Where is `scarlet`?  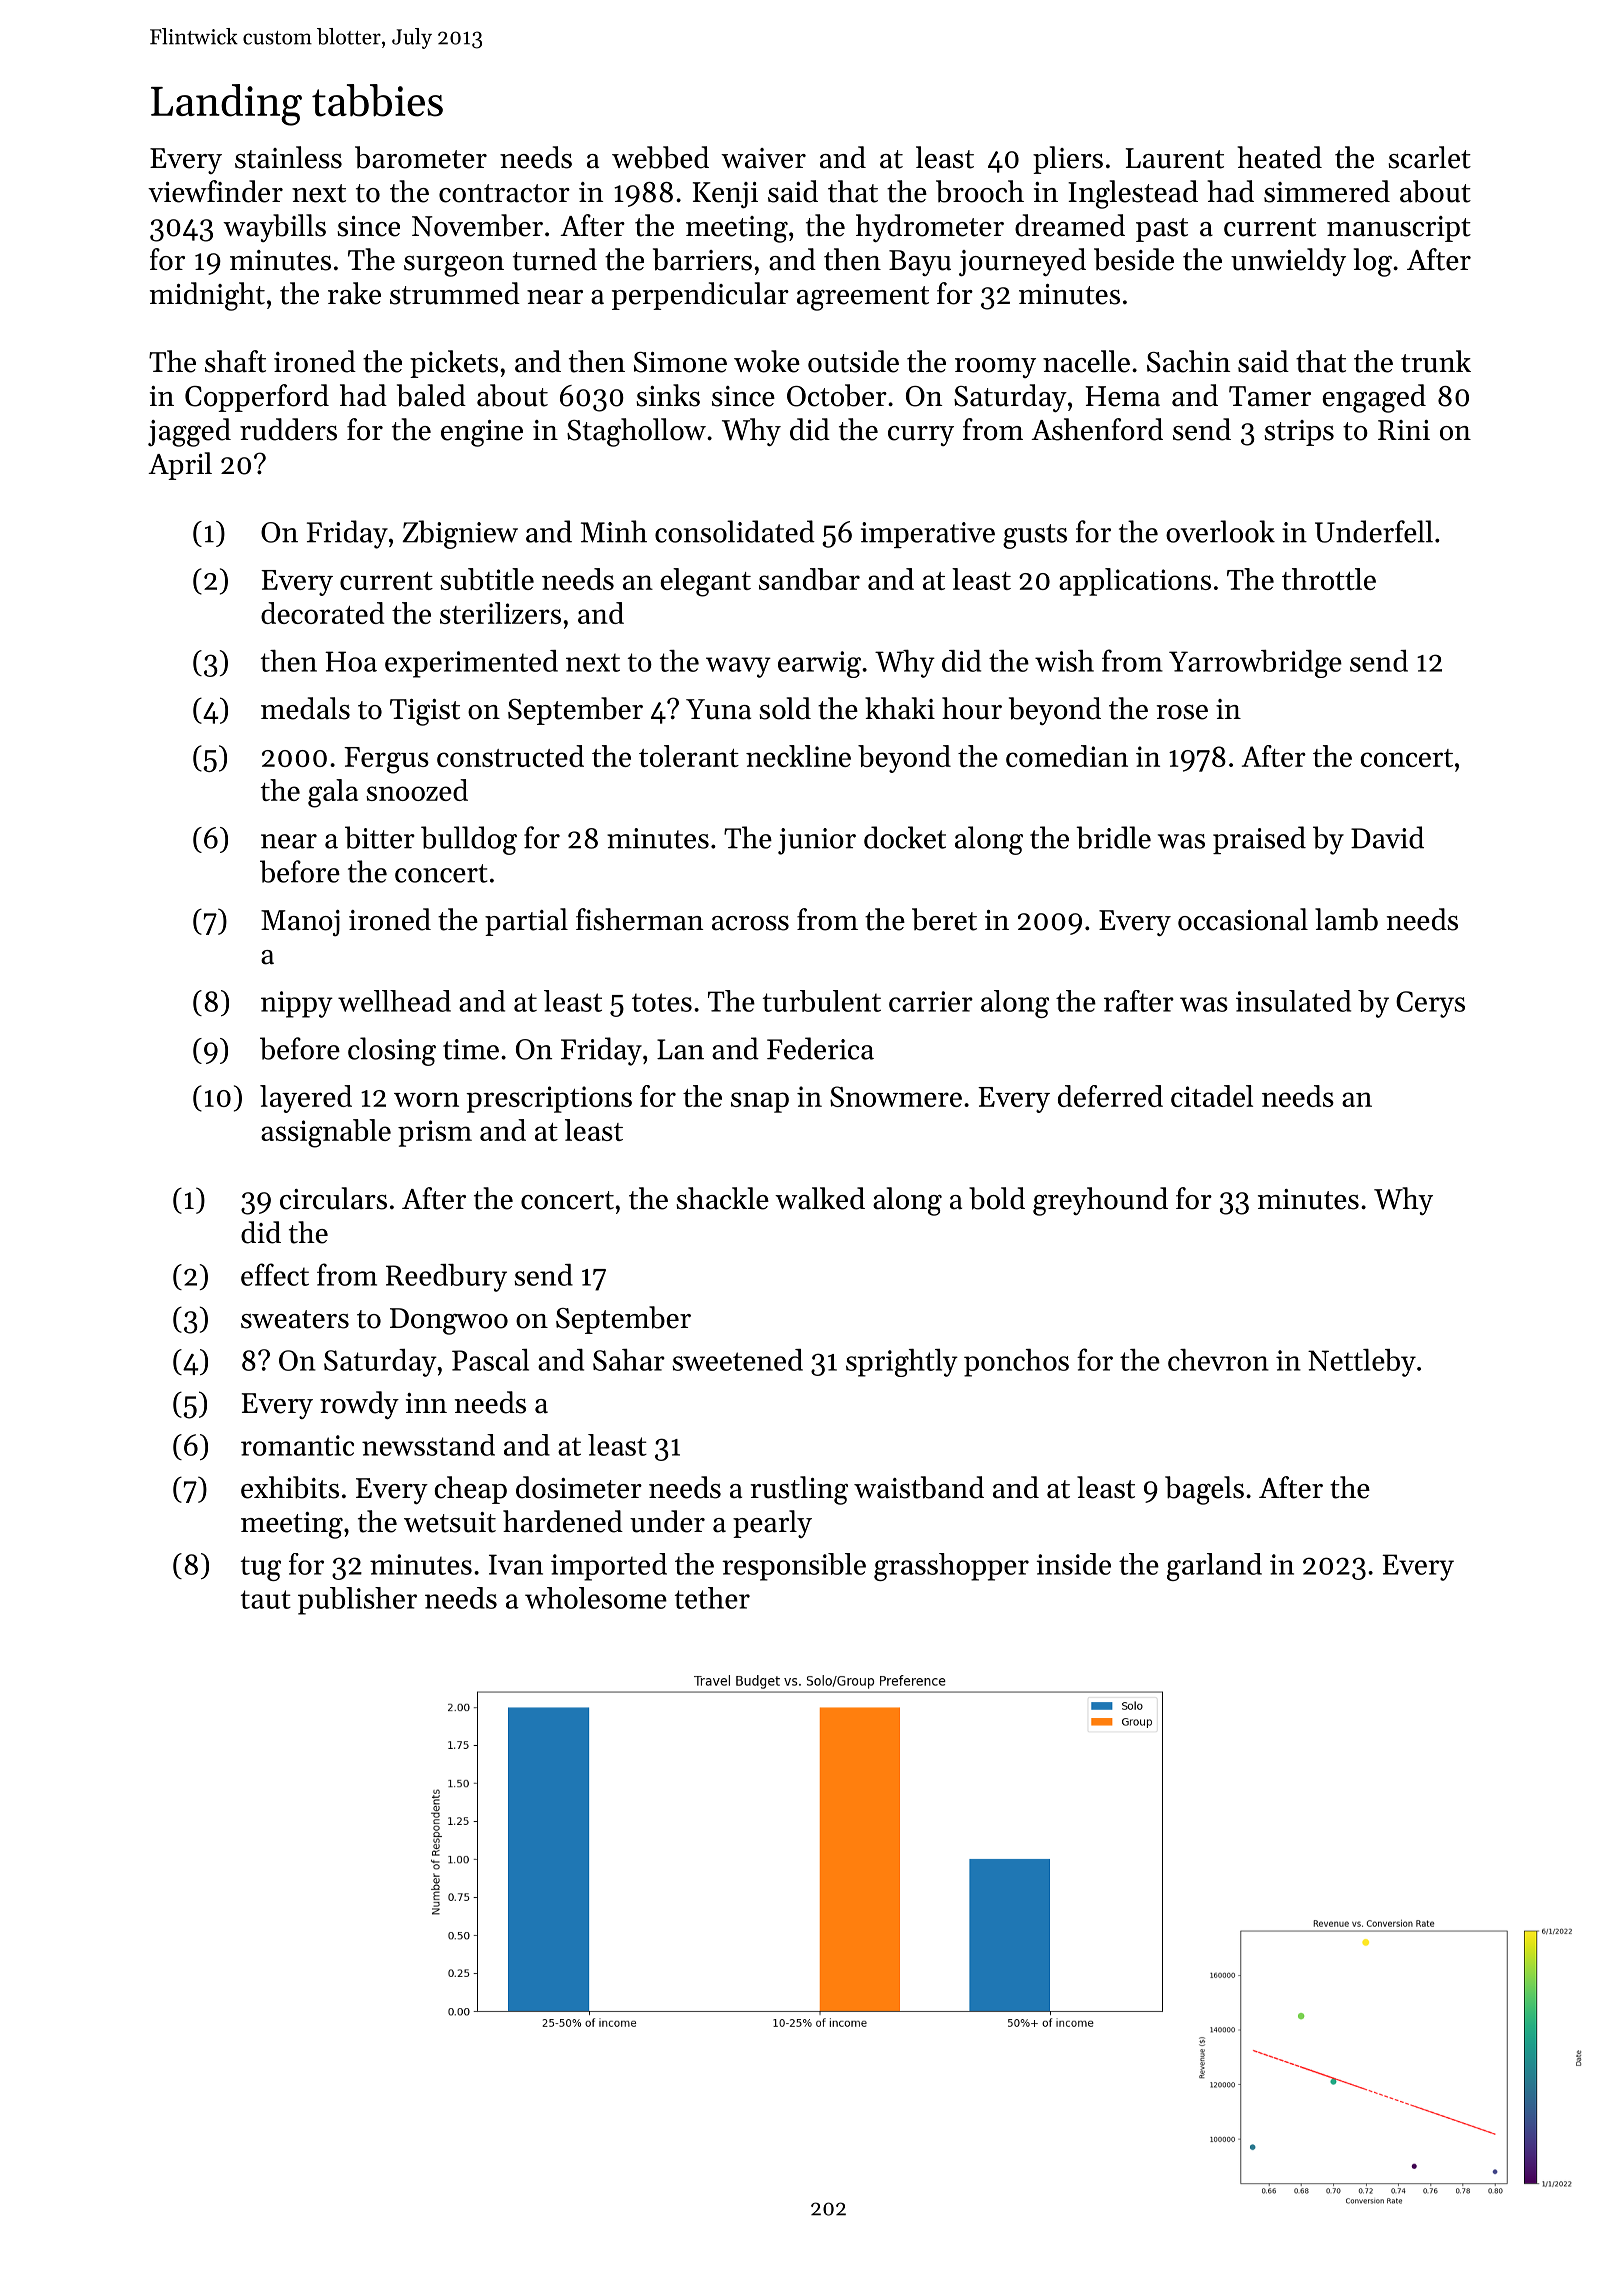
scarlet is located at coordinates (1429, 157).
